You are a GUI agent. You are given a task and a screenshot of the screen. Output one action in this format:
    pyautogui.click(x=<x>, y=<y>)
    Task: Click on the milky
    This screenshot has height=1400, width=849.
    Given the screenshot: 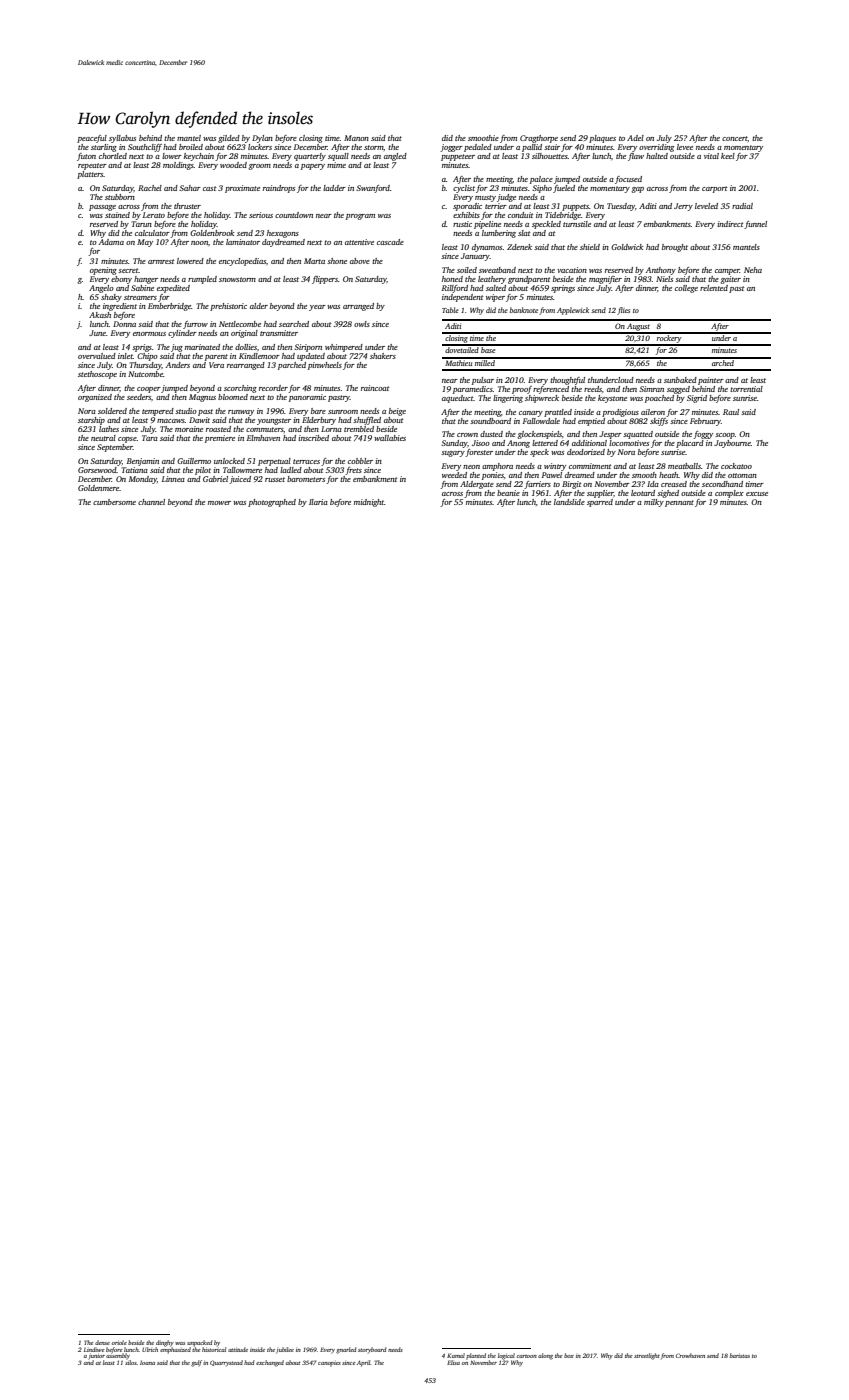 What is the action you would take?
    pyautogui.click(x=654, y=503)
